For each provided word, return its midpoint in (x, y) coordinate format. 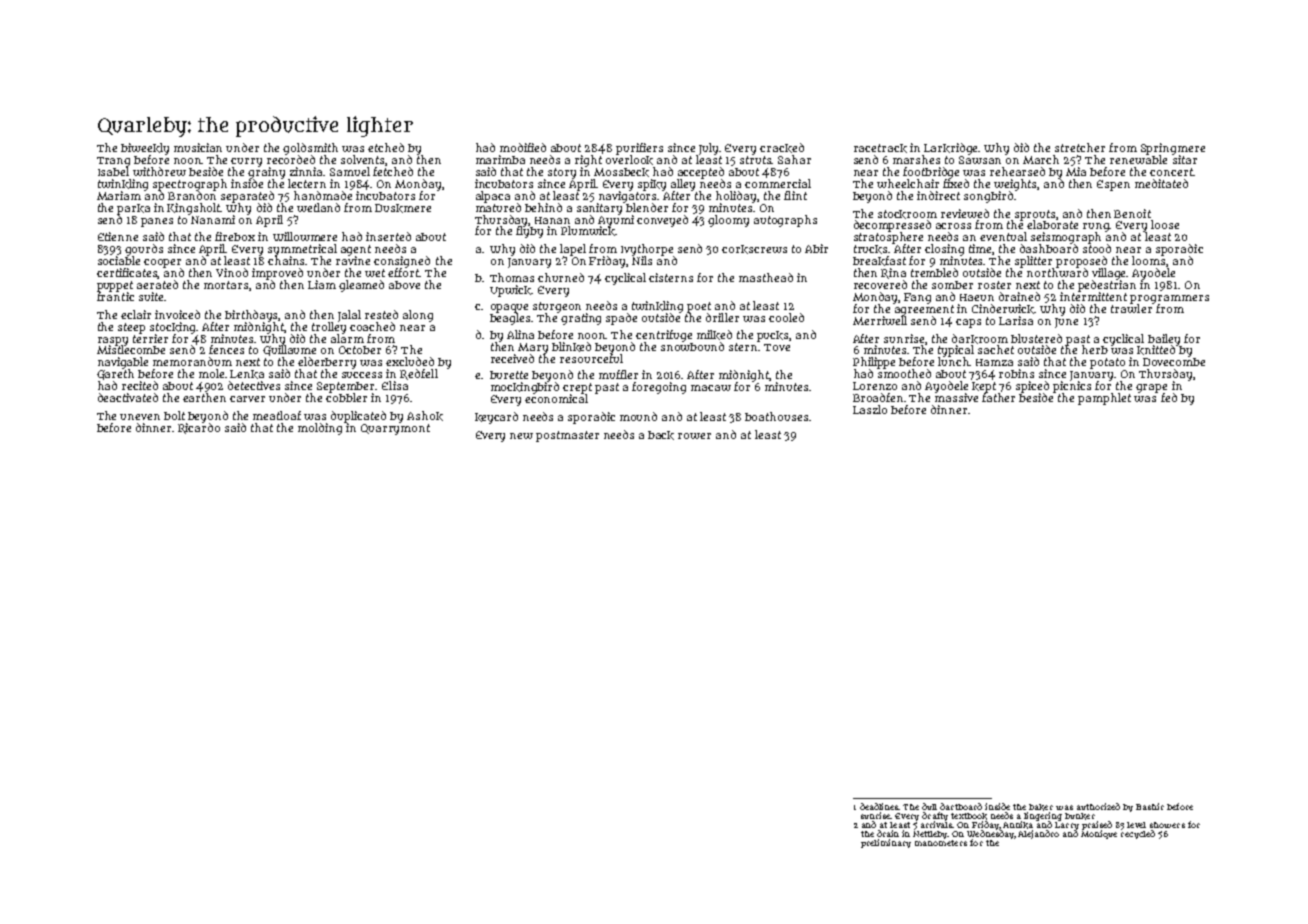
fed (1169, 397)
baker (1041, 807)
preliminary (886, 843)
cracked (782, 148)
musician (198, 147)
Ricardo (199, 428)
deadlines (879, 806)
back (661, 435)
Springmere (1173, 149)
